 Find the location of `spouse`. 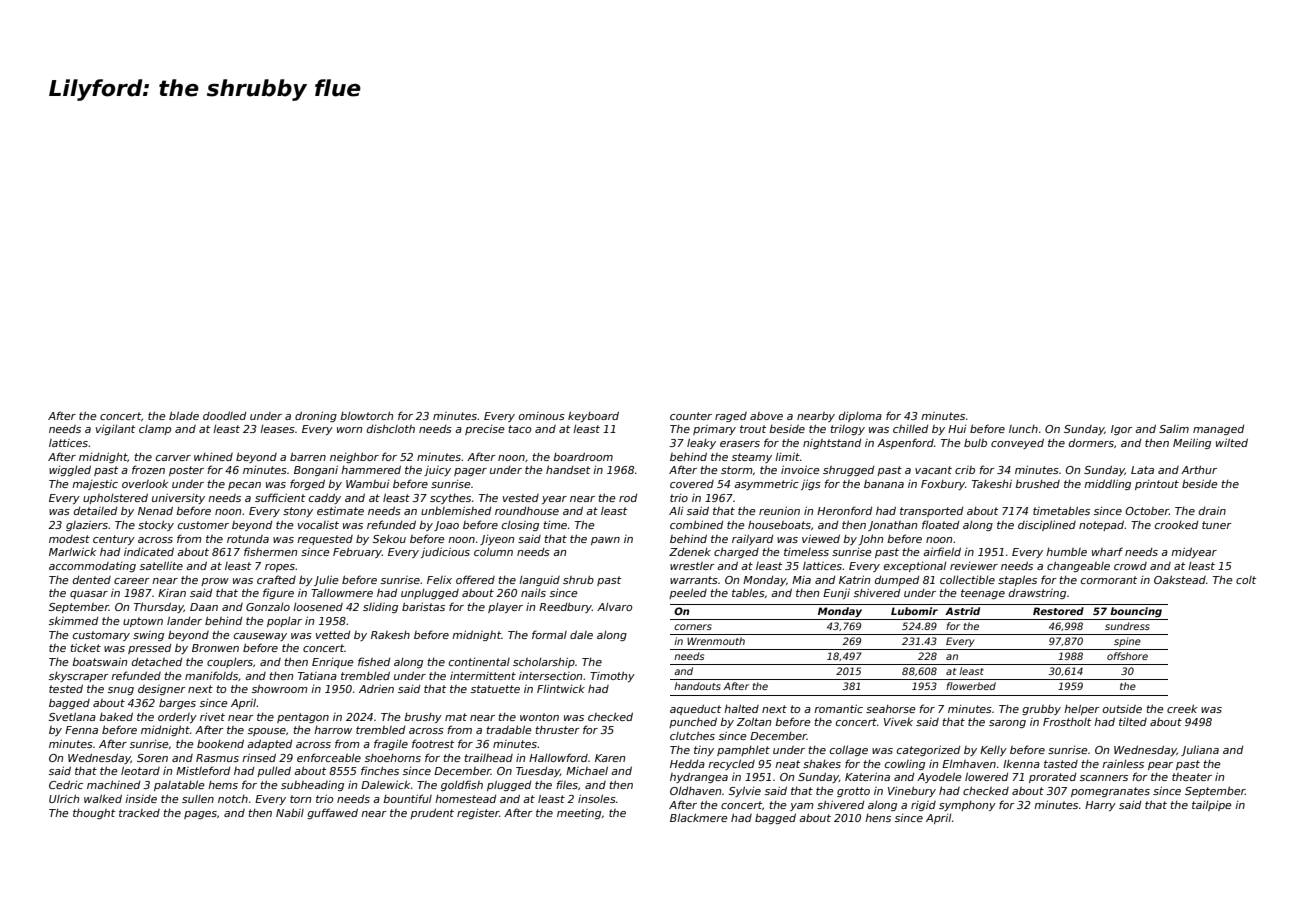

spouse is located at coordinates (267, 732).
